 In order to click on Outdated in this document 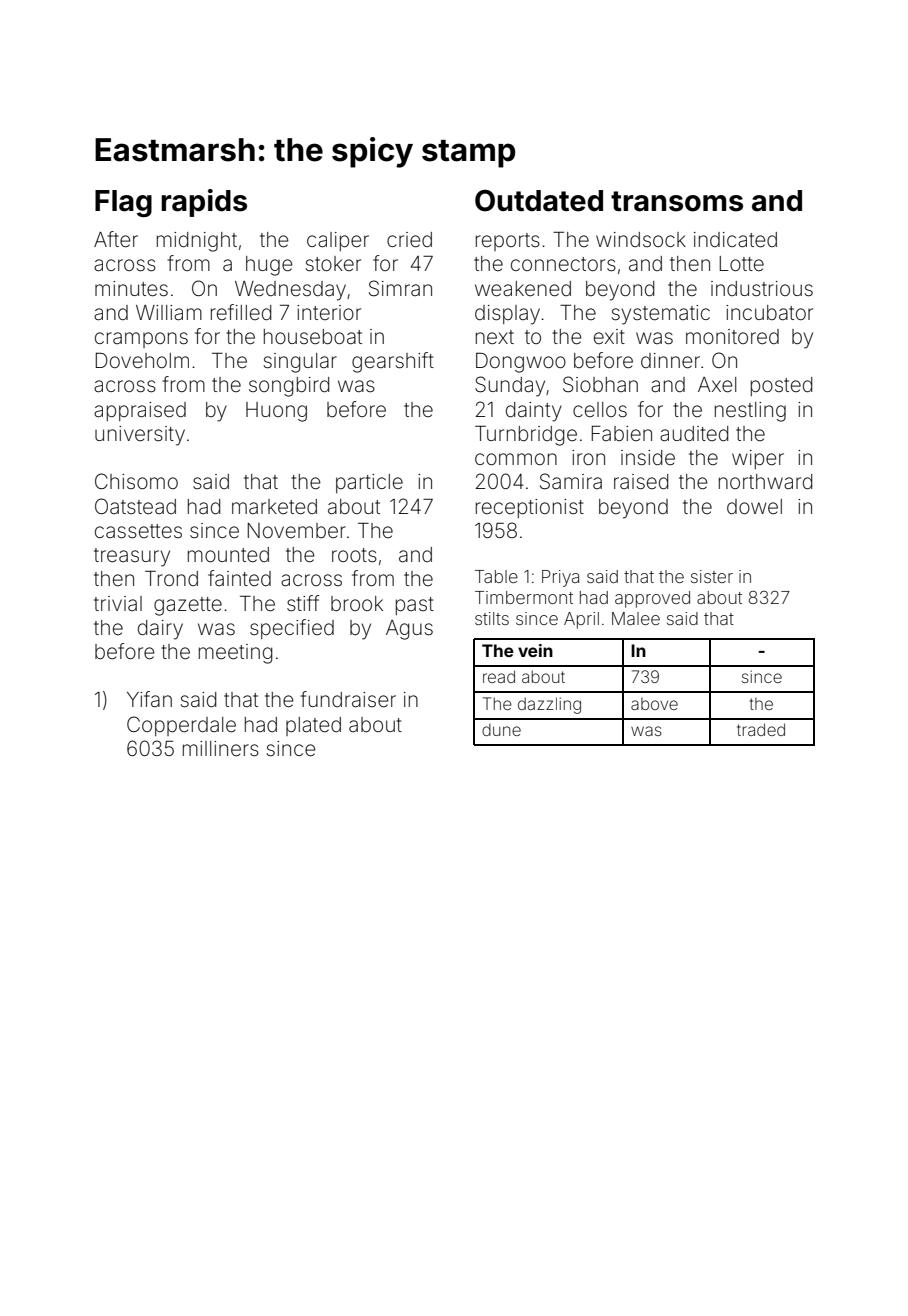, I will do `click(539, 201)`.
